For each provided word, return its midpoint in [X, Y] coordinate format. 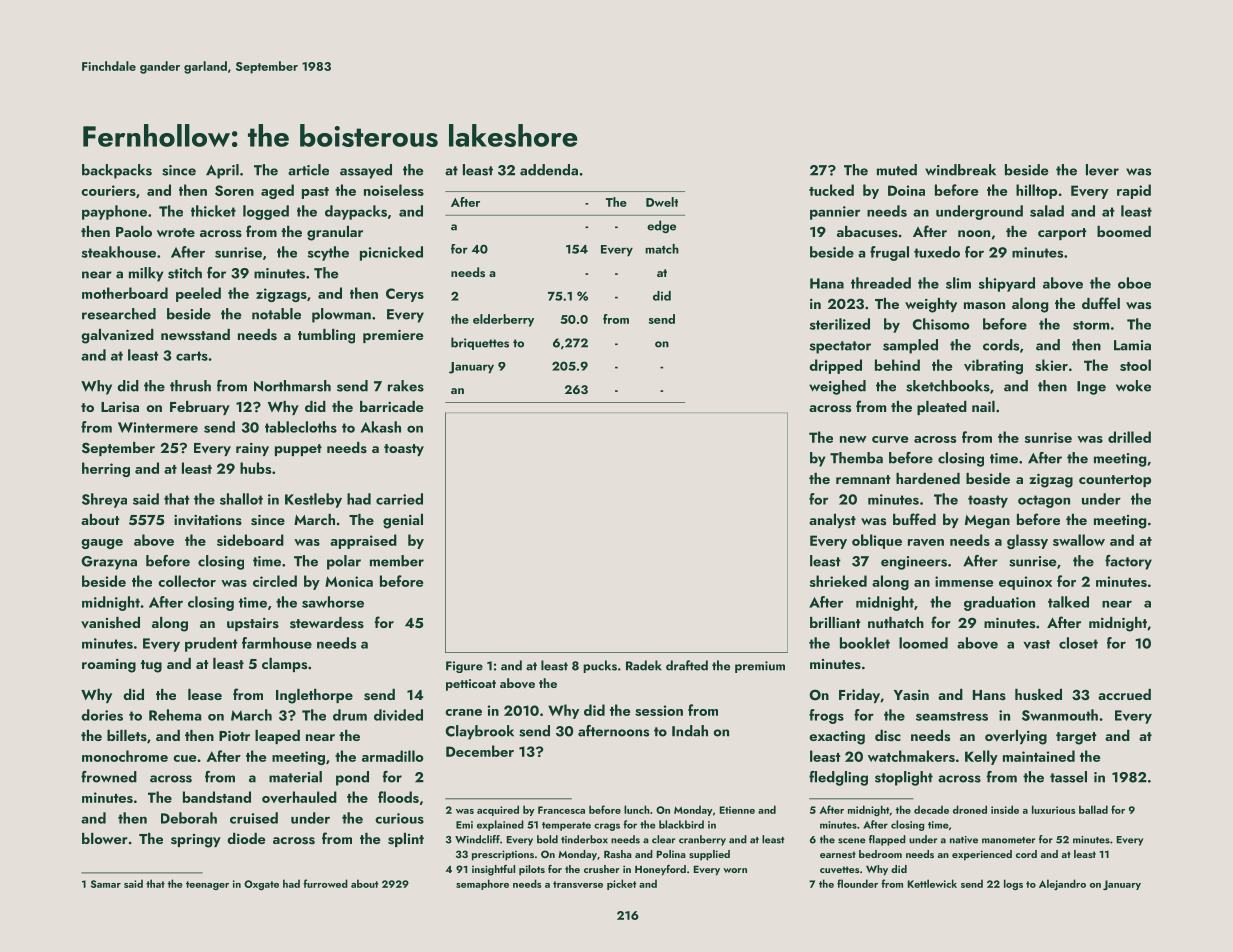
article [308, 170]
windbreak [960, 170]
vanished [110, 623]
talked [1068, 602]
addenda [549, 170]
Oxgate [261, 885]
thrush [190, 386]
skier [1051, 365]
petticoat [471, 685]
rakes [406, 386]
